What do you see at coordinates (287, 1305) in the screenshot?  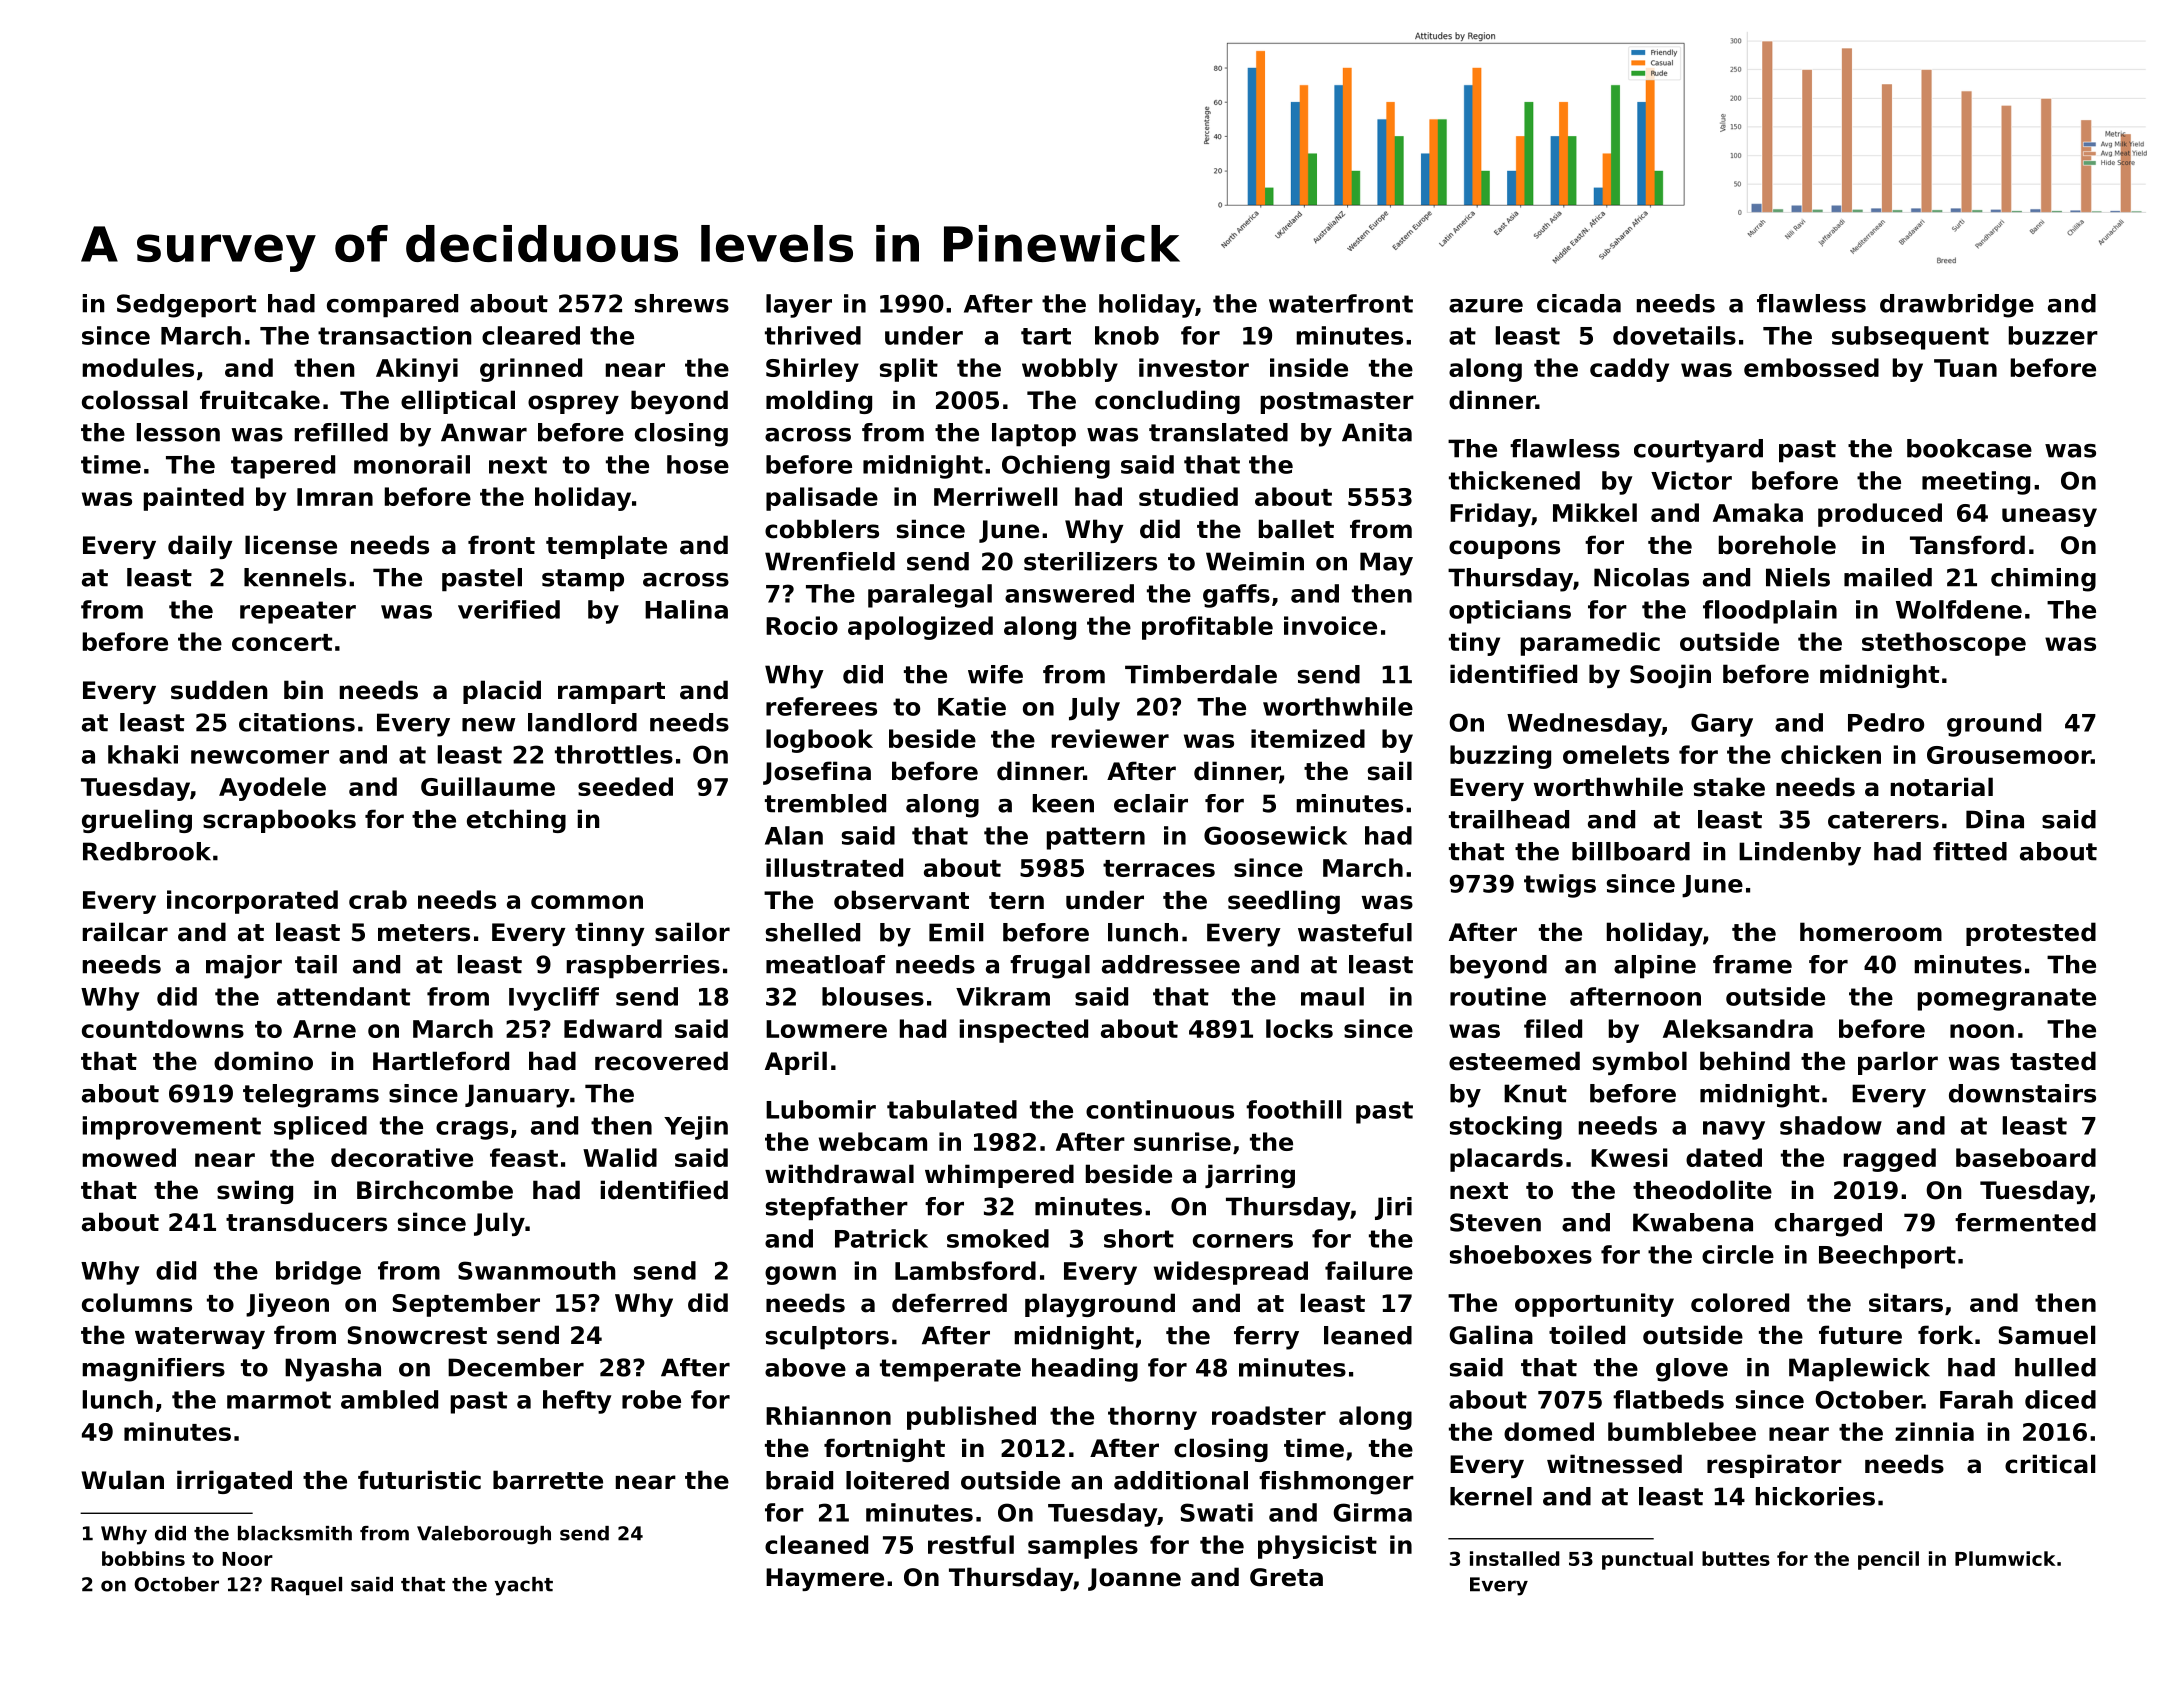 I see `Jiyeon` at bounding box center [287, 1305].
